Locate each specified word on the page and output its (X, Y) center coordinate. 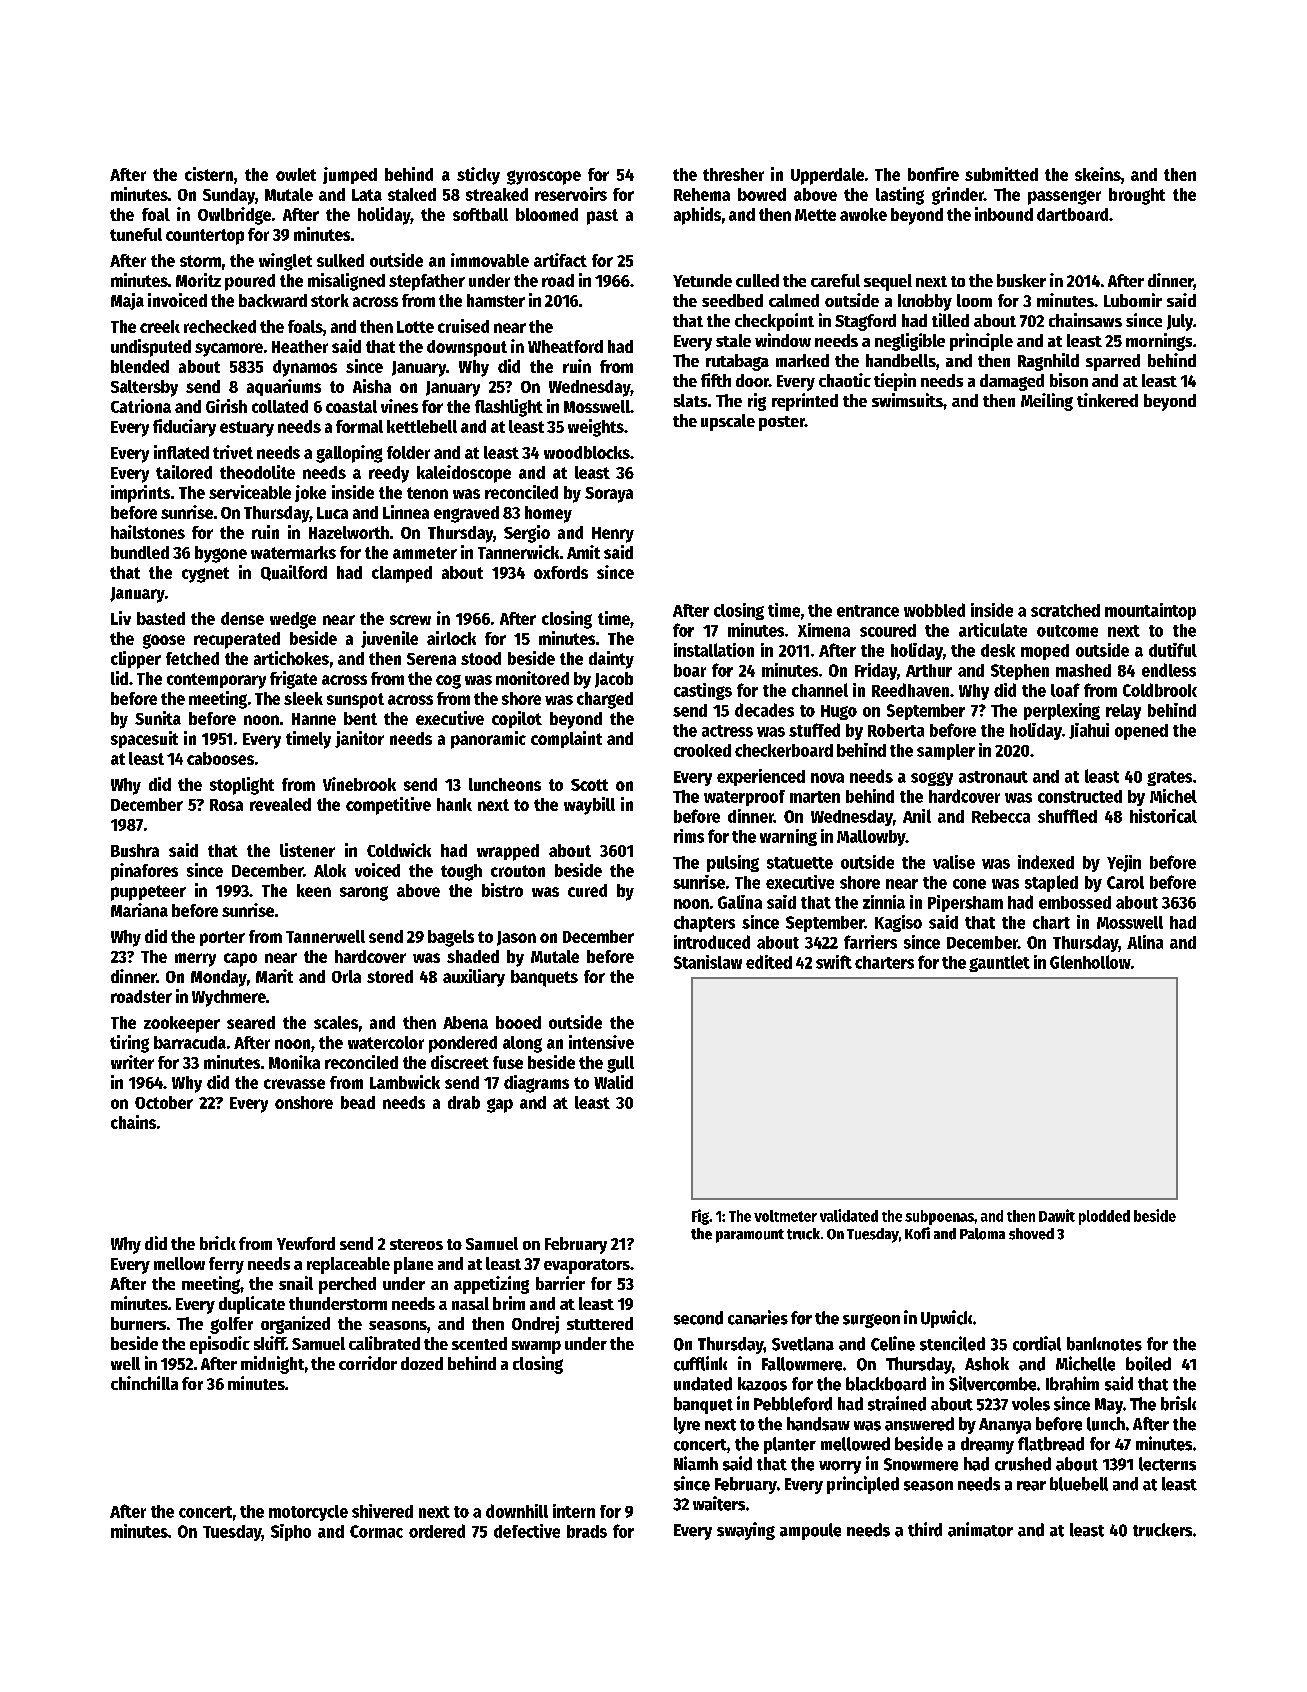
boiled (1148, 1363)
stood (481, 658)
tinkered (1107, 400)
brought (1137, 196)
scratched (1065, 610)
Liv (121, 618)
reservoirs (571, 194)
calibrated (384, 1343)
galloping (349, 454)
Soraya (609, 495)
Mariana (139, 910)
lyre (687, 1425)
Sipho (291, 1532)
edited (769, 962)
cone (969, 884)
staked (412, 194)
